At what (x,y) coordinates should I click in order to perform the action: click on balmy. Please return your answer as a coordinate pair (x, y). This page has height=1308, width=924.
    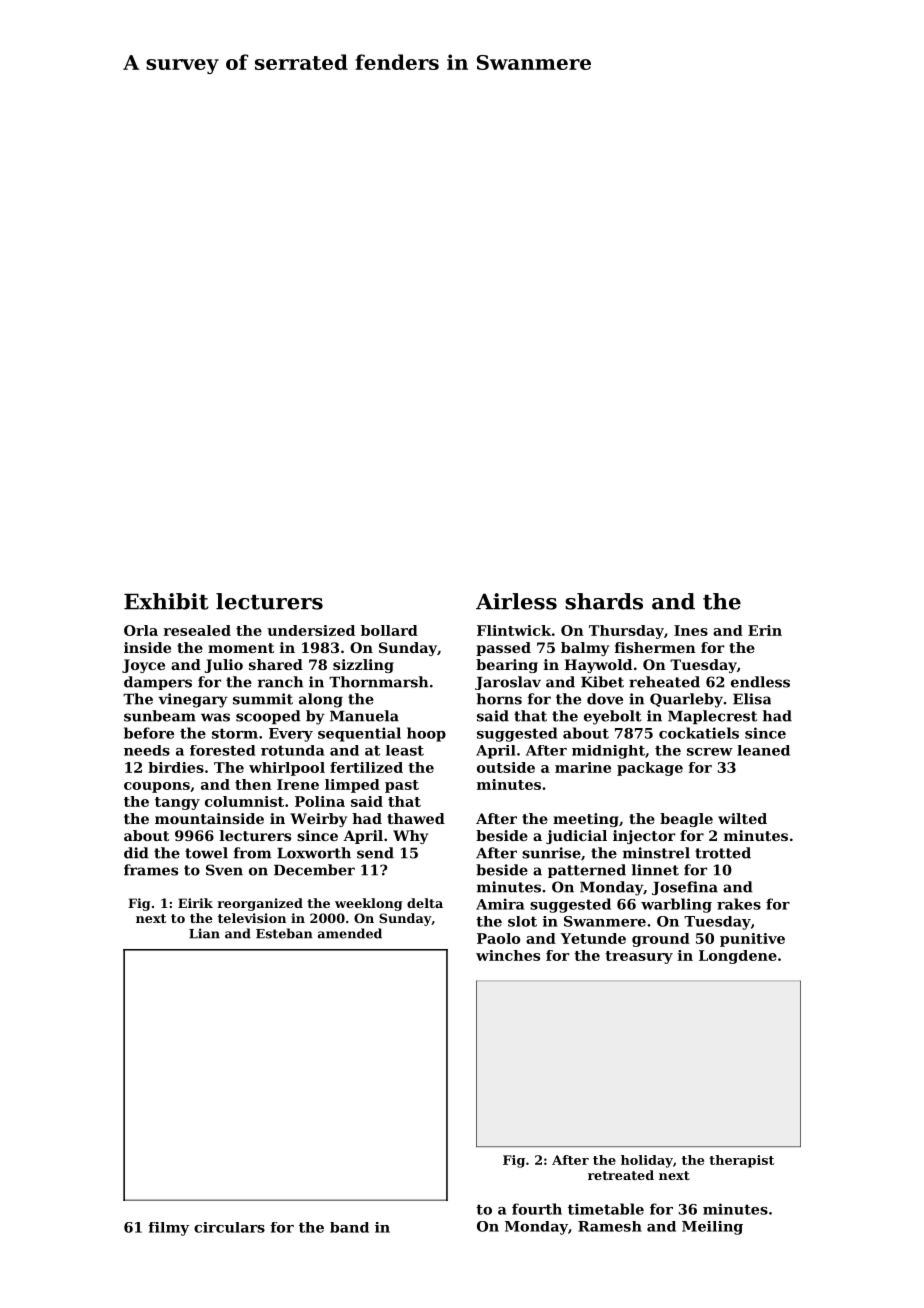
    Looking at the image, I should click on (585, 649).
